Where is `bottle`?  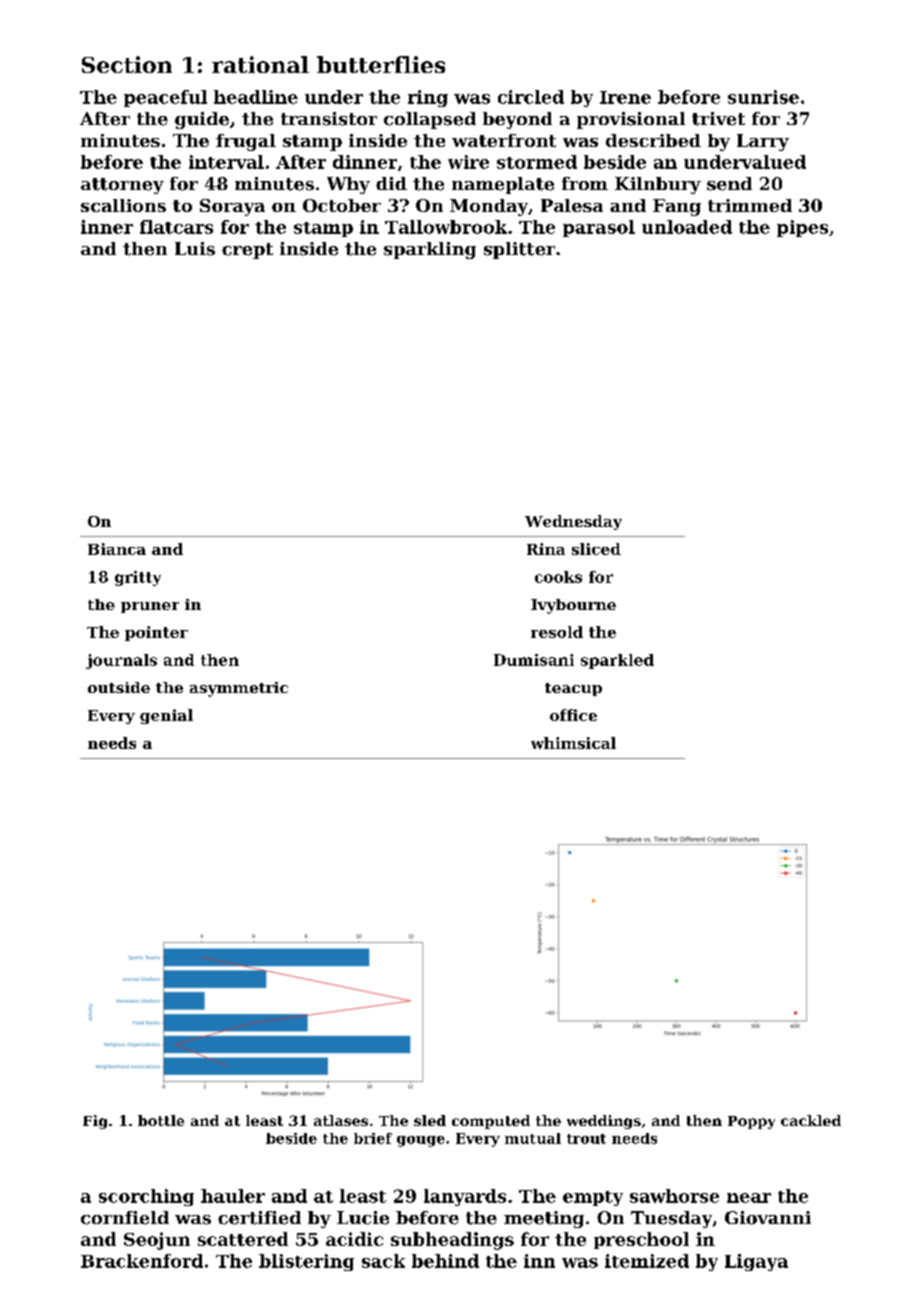
bottle is located at coordinates (161, 1120).
